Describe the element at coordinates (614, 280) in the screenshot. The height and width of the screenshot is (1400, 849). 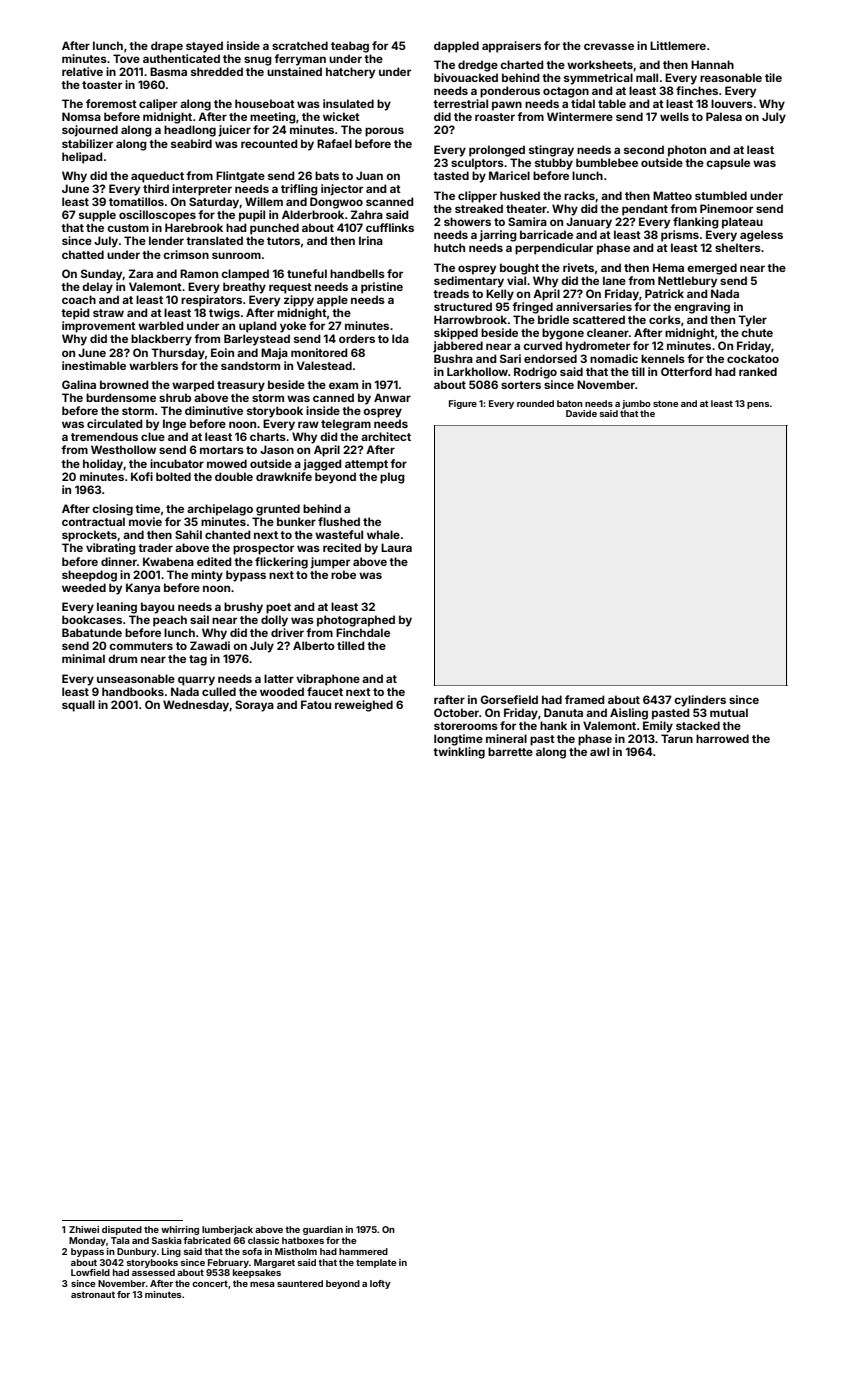
I see `lane` at that location.
